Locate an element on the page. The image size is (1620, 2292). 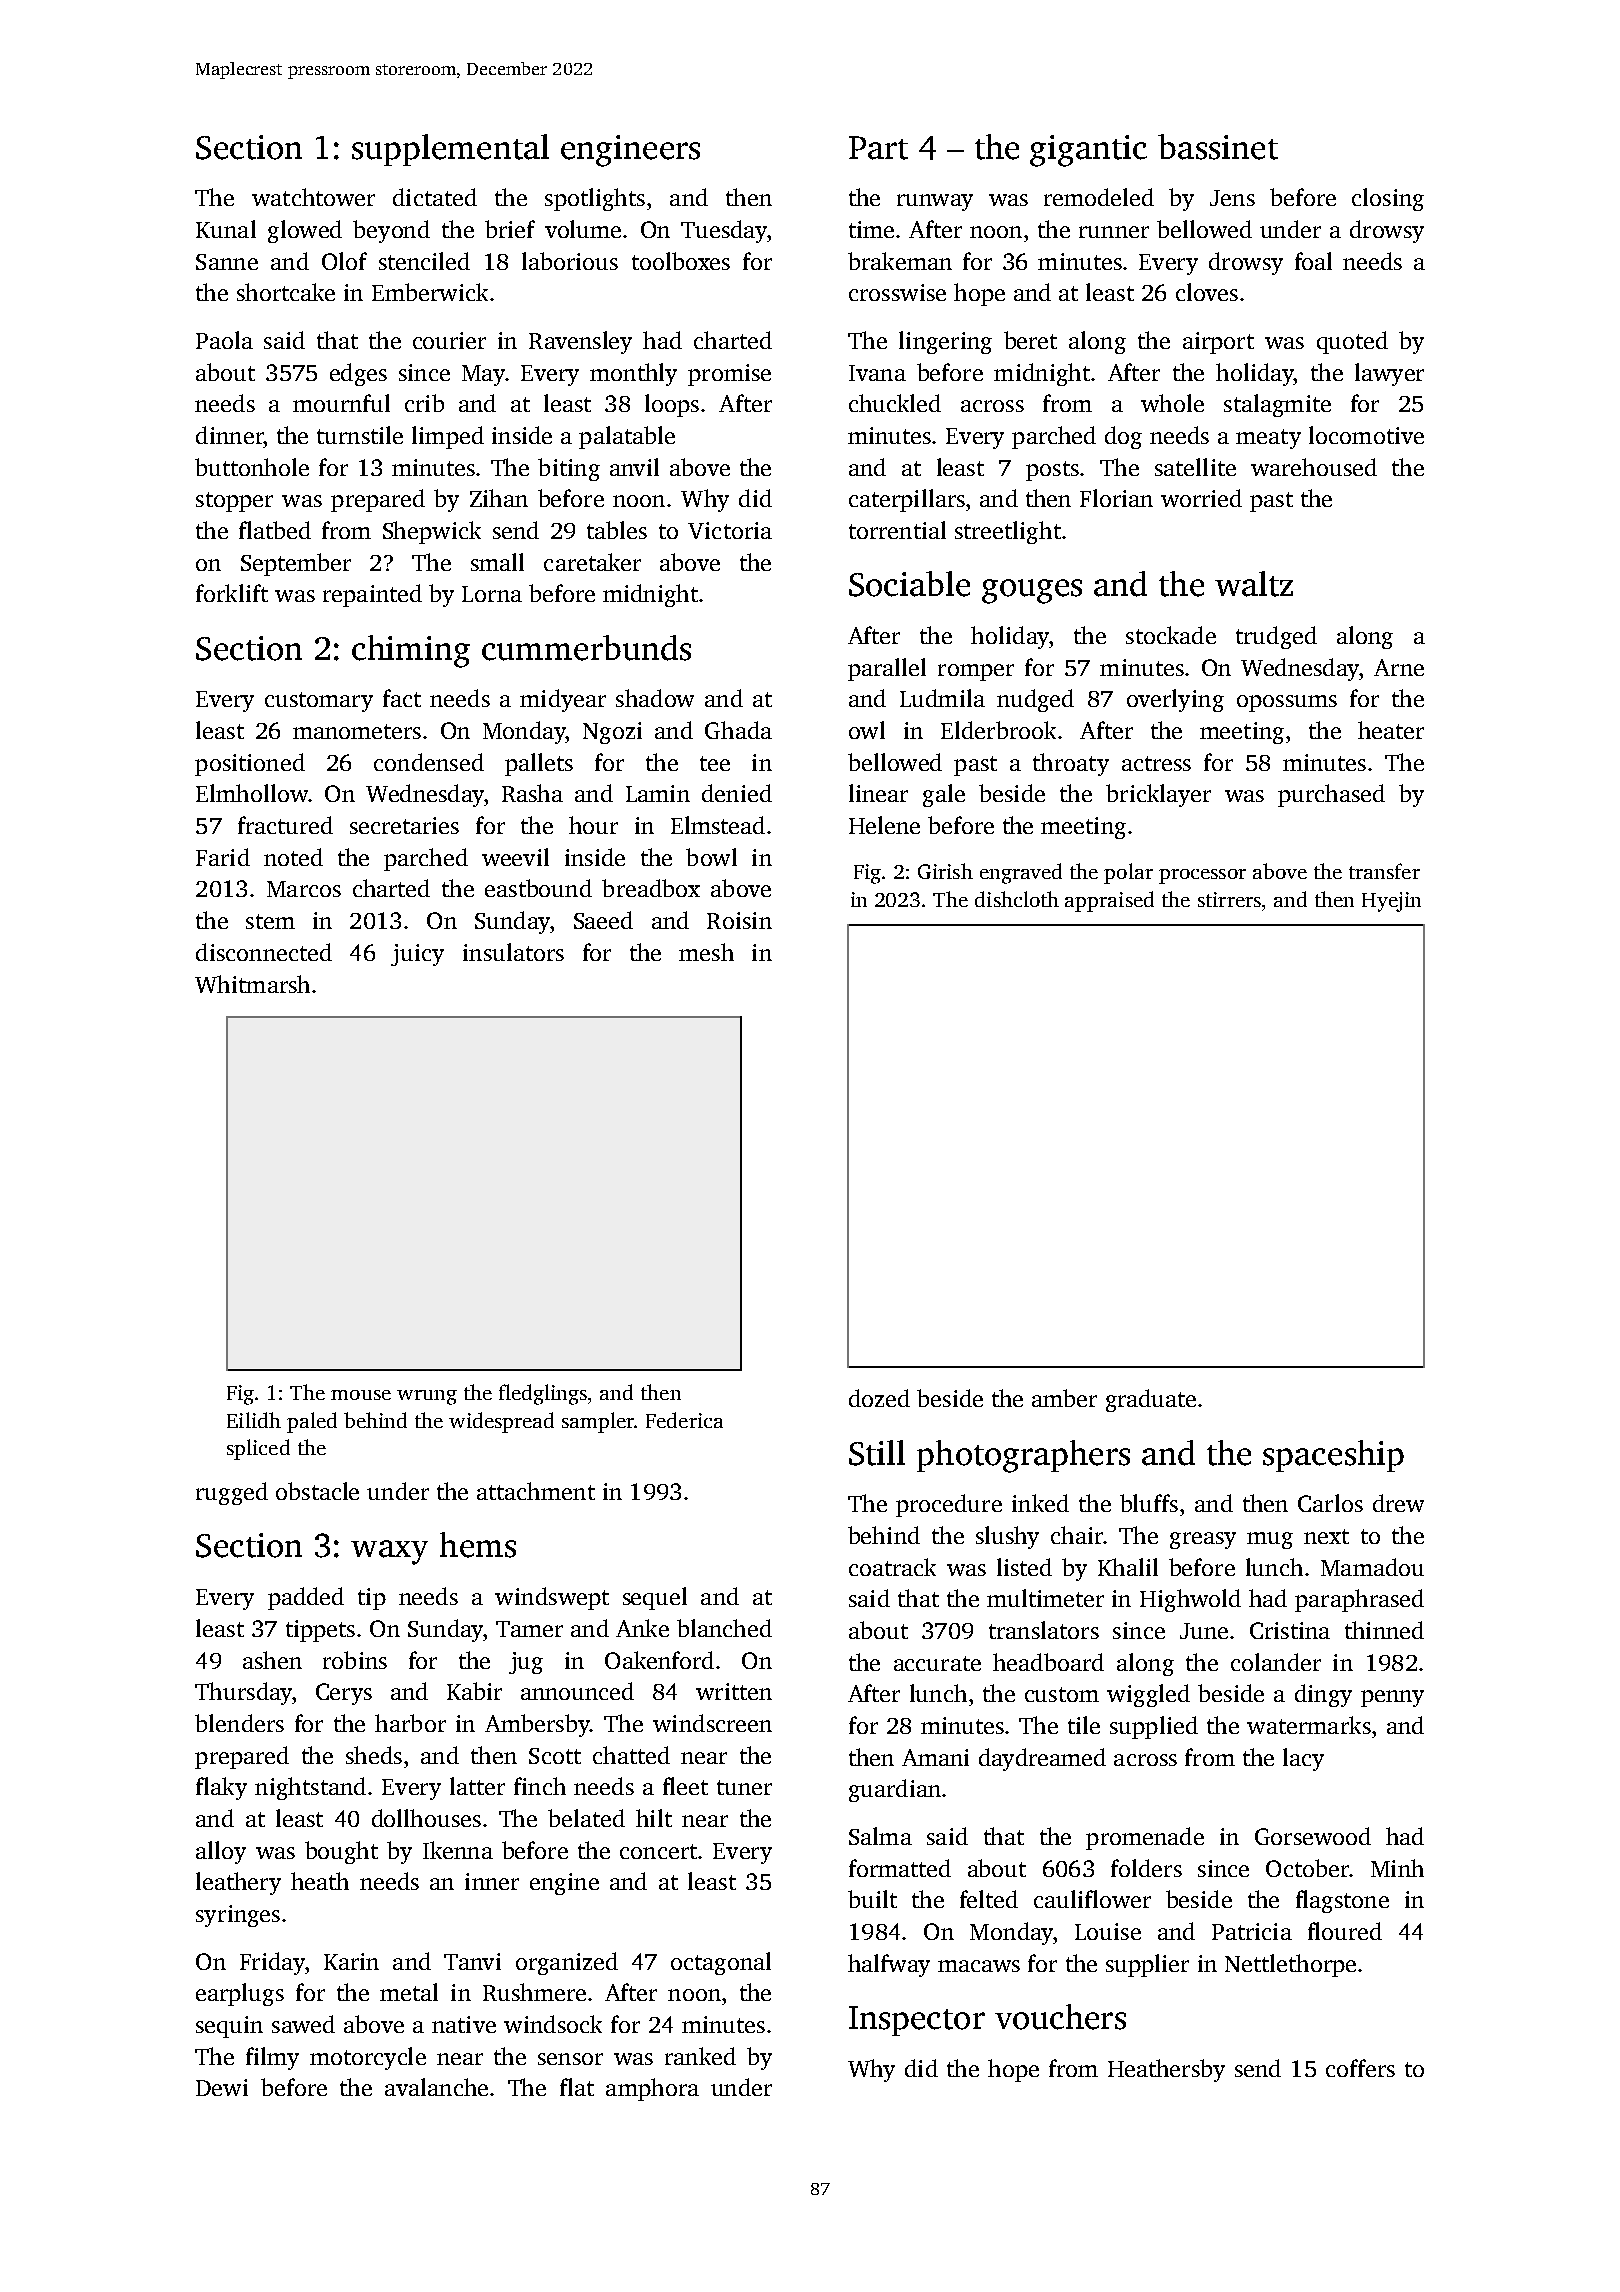
Farid is located at coordinates (223, 857).
